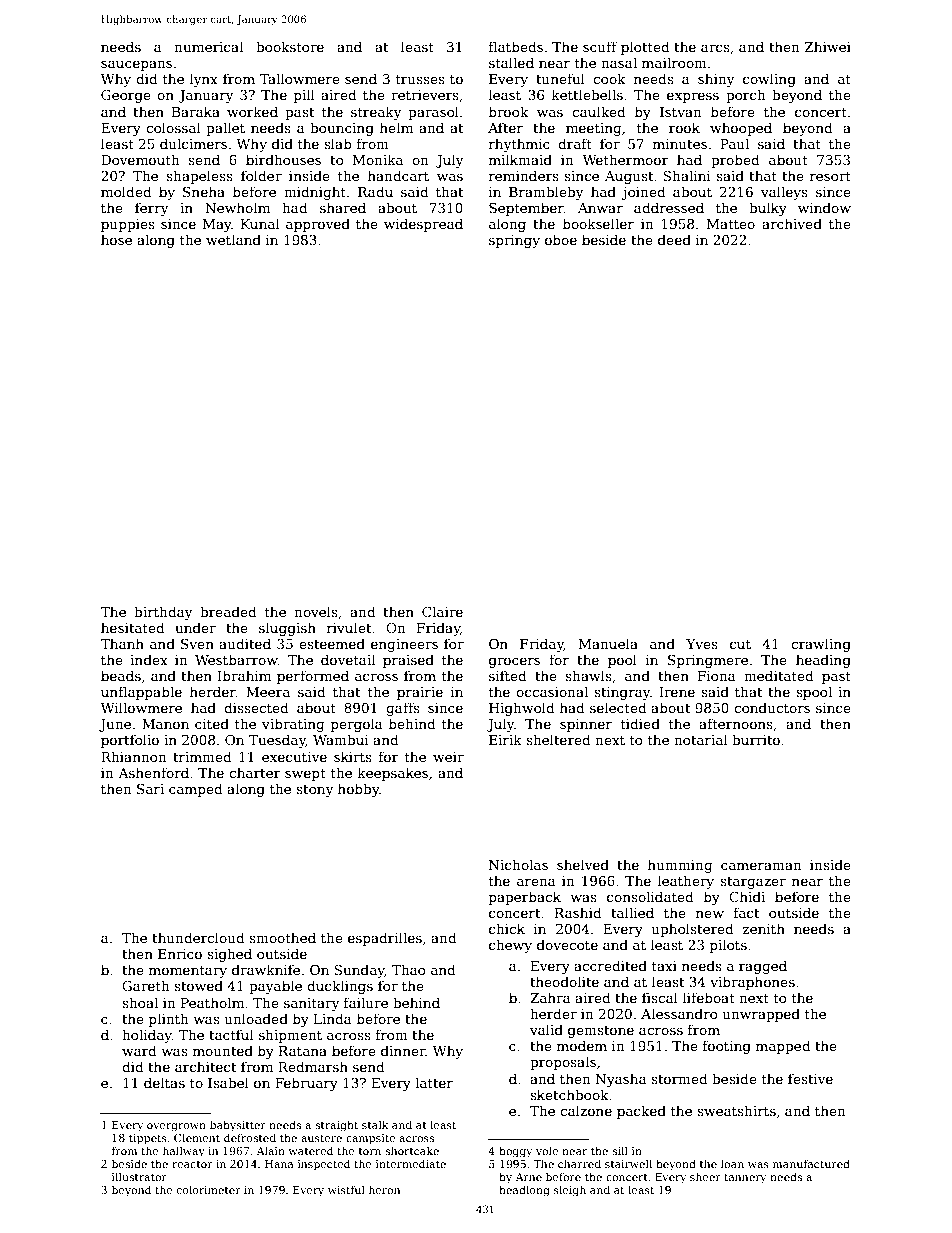 This screenshot has width=952, height=1233. I want to click on shipment, so click(290, 1036).
